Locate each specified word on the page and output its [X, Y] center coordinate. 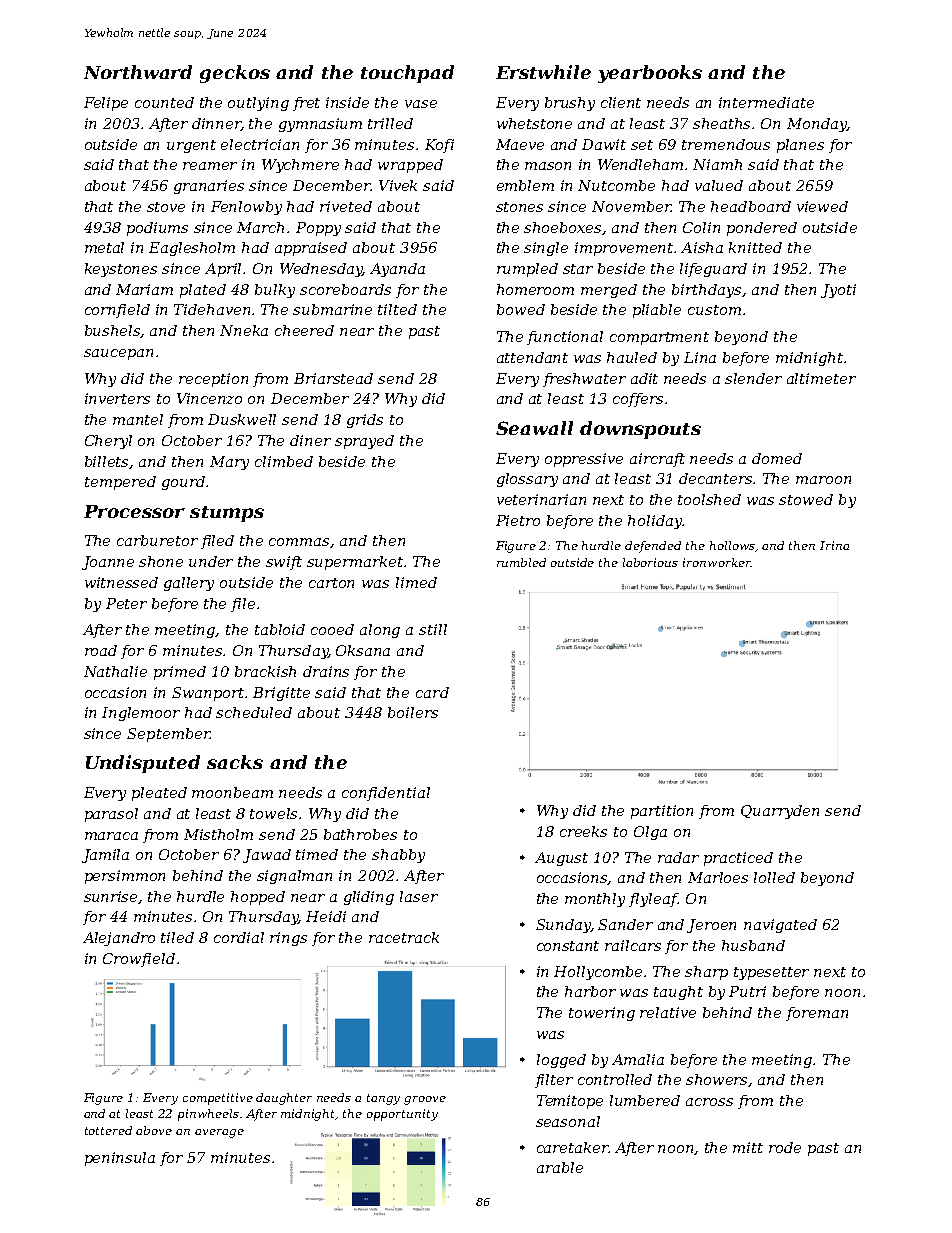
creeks [583, 831]
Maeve [520, 144]
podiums [157, 229]
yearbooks [650, 74]
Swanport [209, 694]
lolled [774, 877]
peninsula [120, 1159]
